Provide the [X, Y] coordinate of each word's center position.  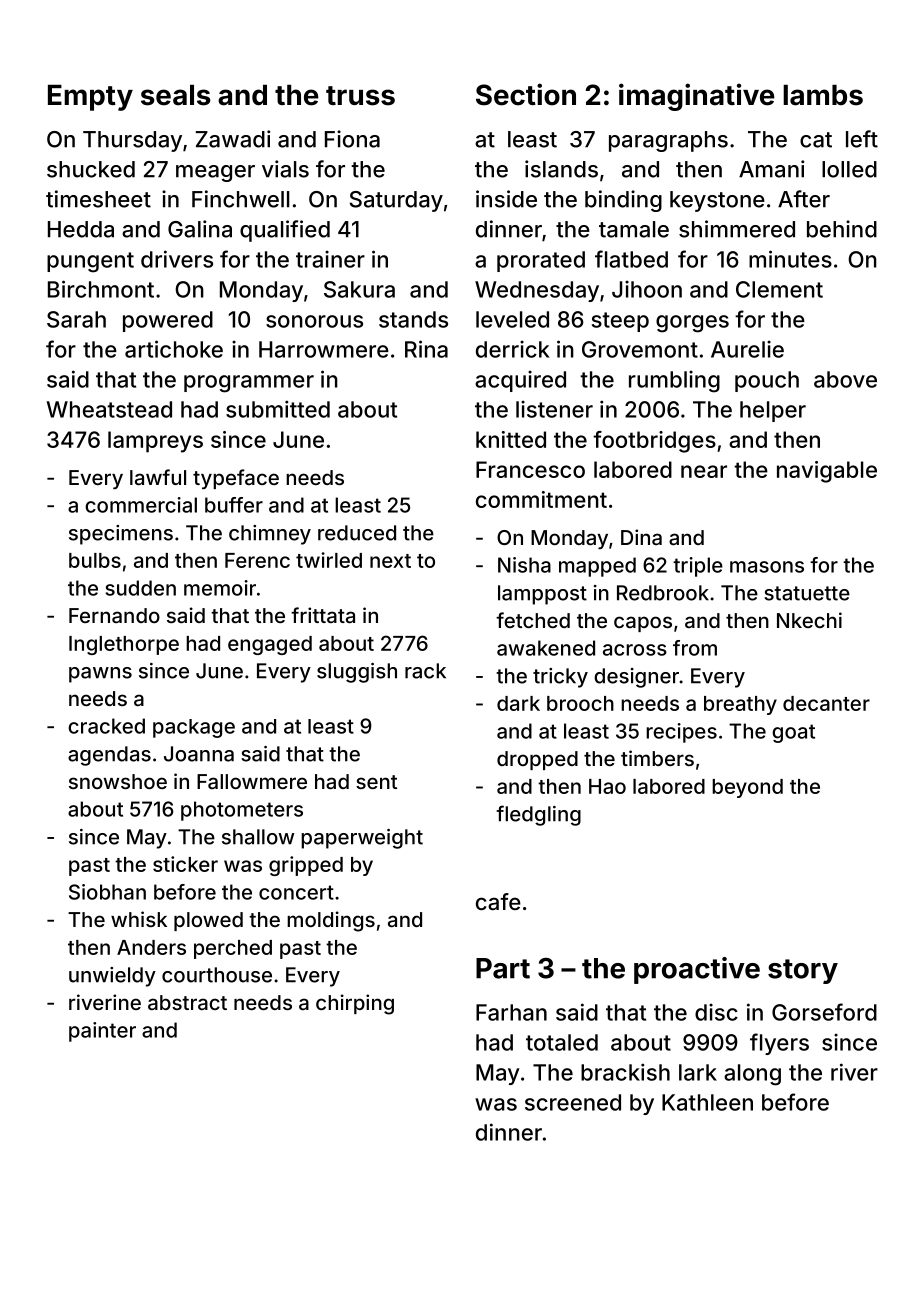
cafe [498, 902]
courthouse [217, 975]
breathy [740, 705]
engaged [270, 645]
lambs [823, 95]
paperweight [362, 839]
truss [360, 96]
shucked [91, 169]
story [803, 971]
